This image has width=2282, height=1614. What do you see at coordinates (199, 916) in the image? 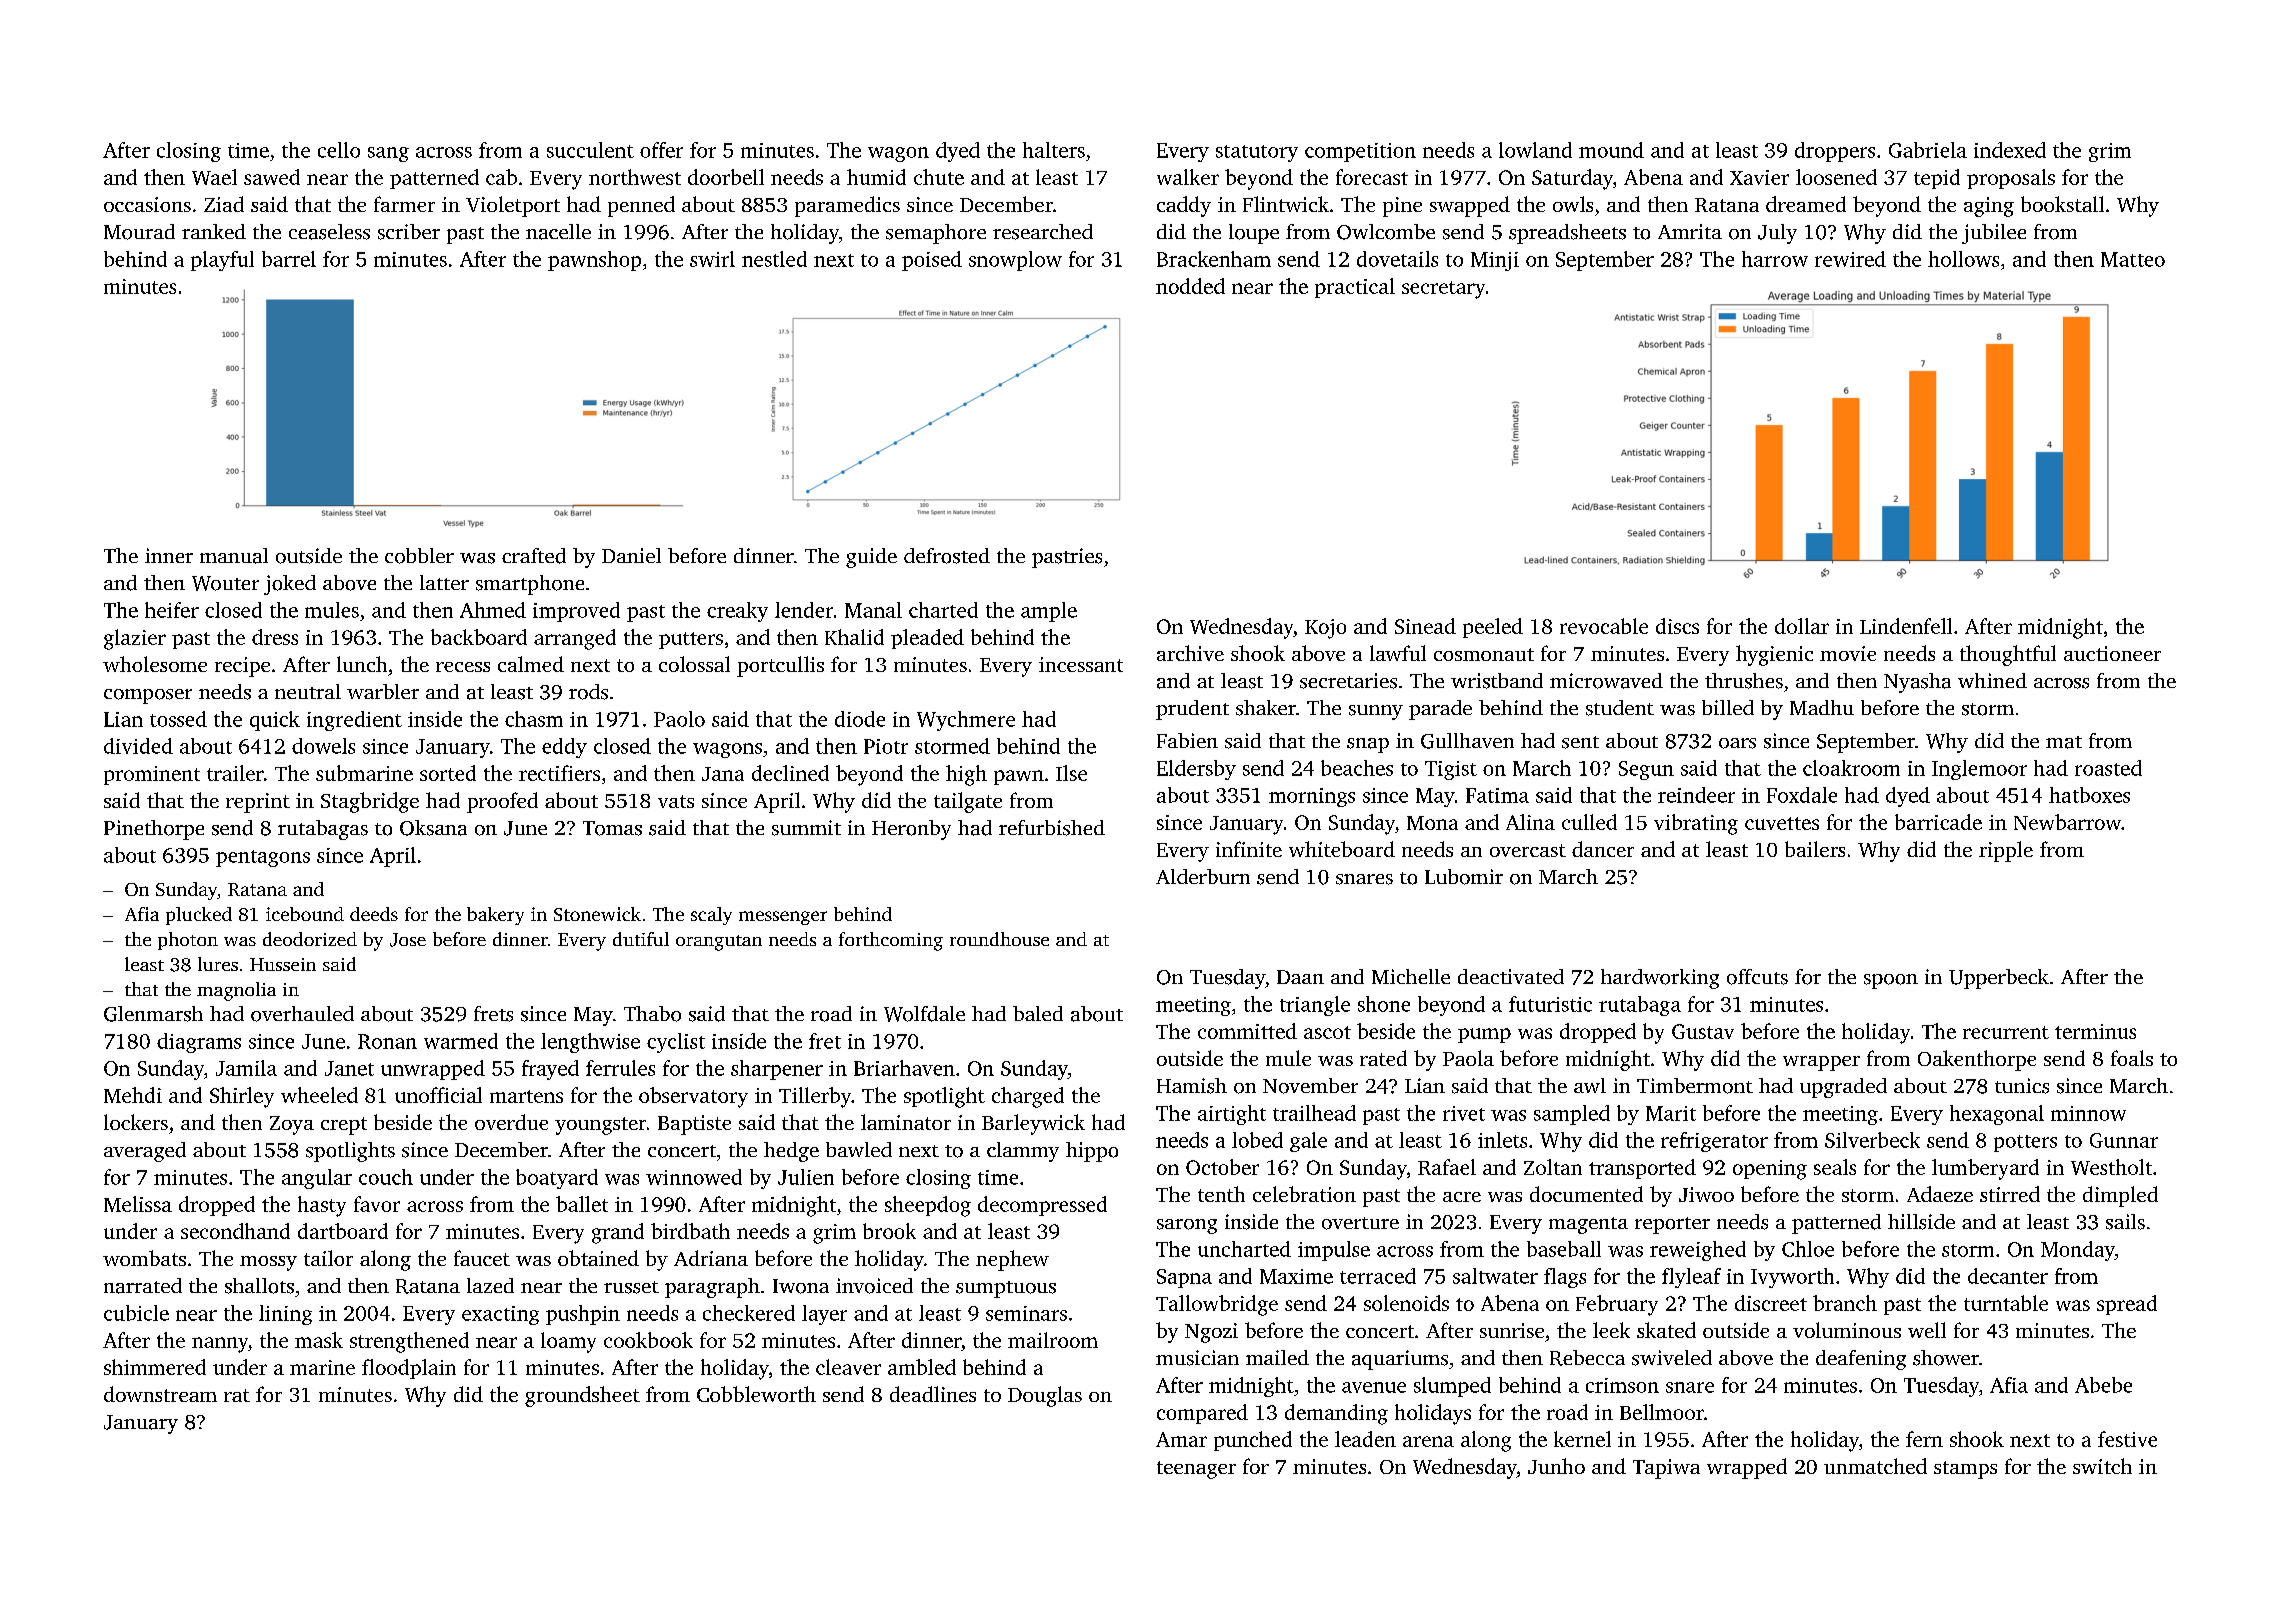
I see `plucked` at bounding box center [199, 916].
